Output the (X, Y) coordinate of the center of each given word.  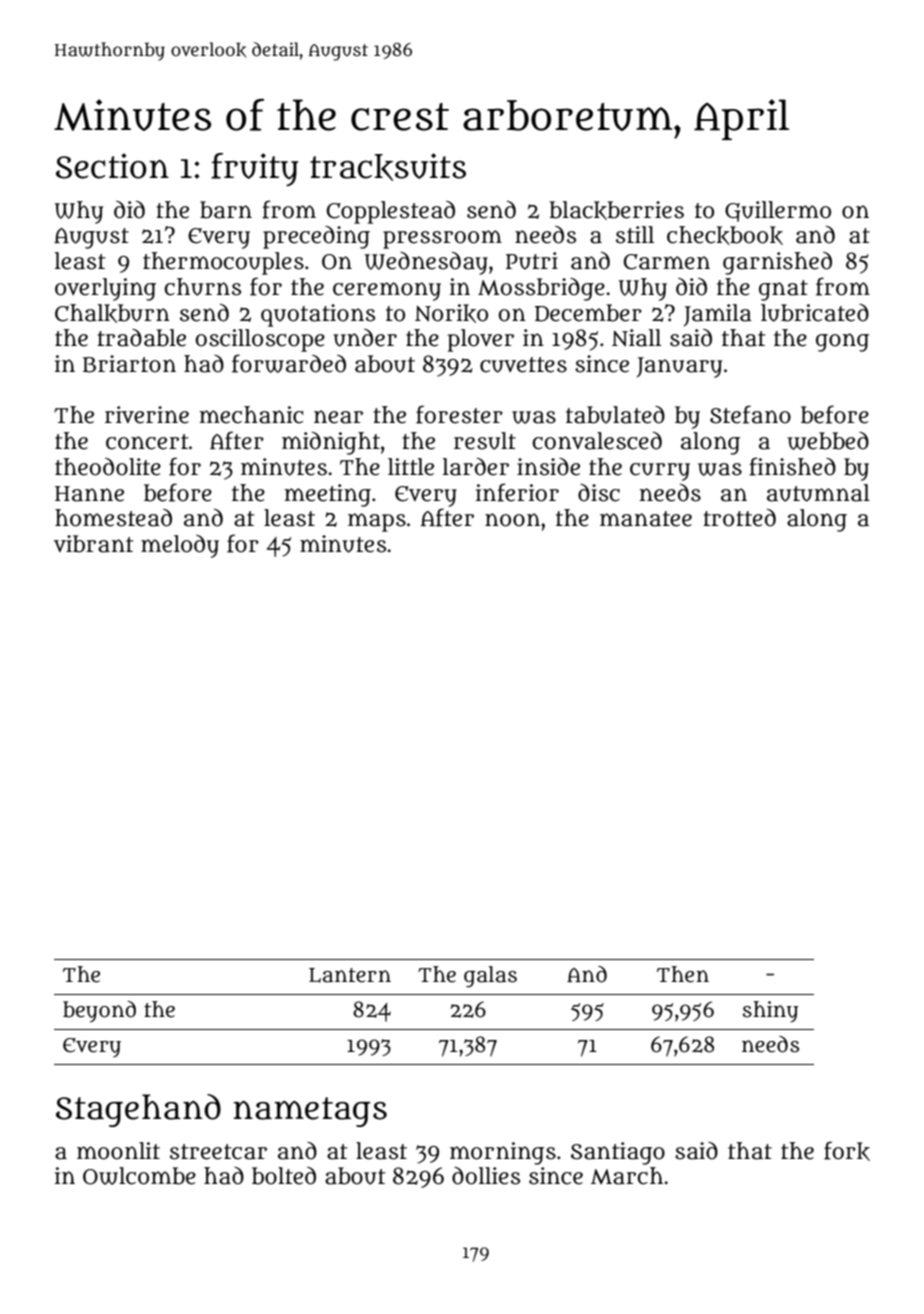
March (627, 1176)
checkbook (725, 235)
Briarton (129, 364)
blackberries (616, 210)
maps (377, 522)
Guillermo (778, 211)
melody (180, 546)
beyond (99, 1012)
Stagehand (138, 1110)
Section (112, 166)
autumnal (818, 493)
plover (481, 340)
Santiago (618, 1153)
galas (490, 977)
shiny (770, 1012)
